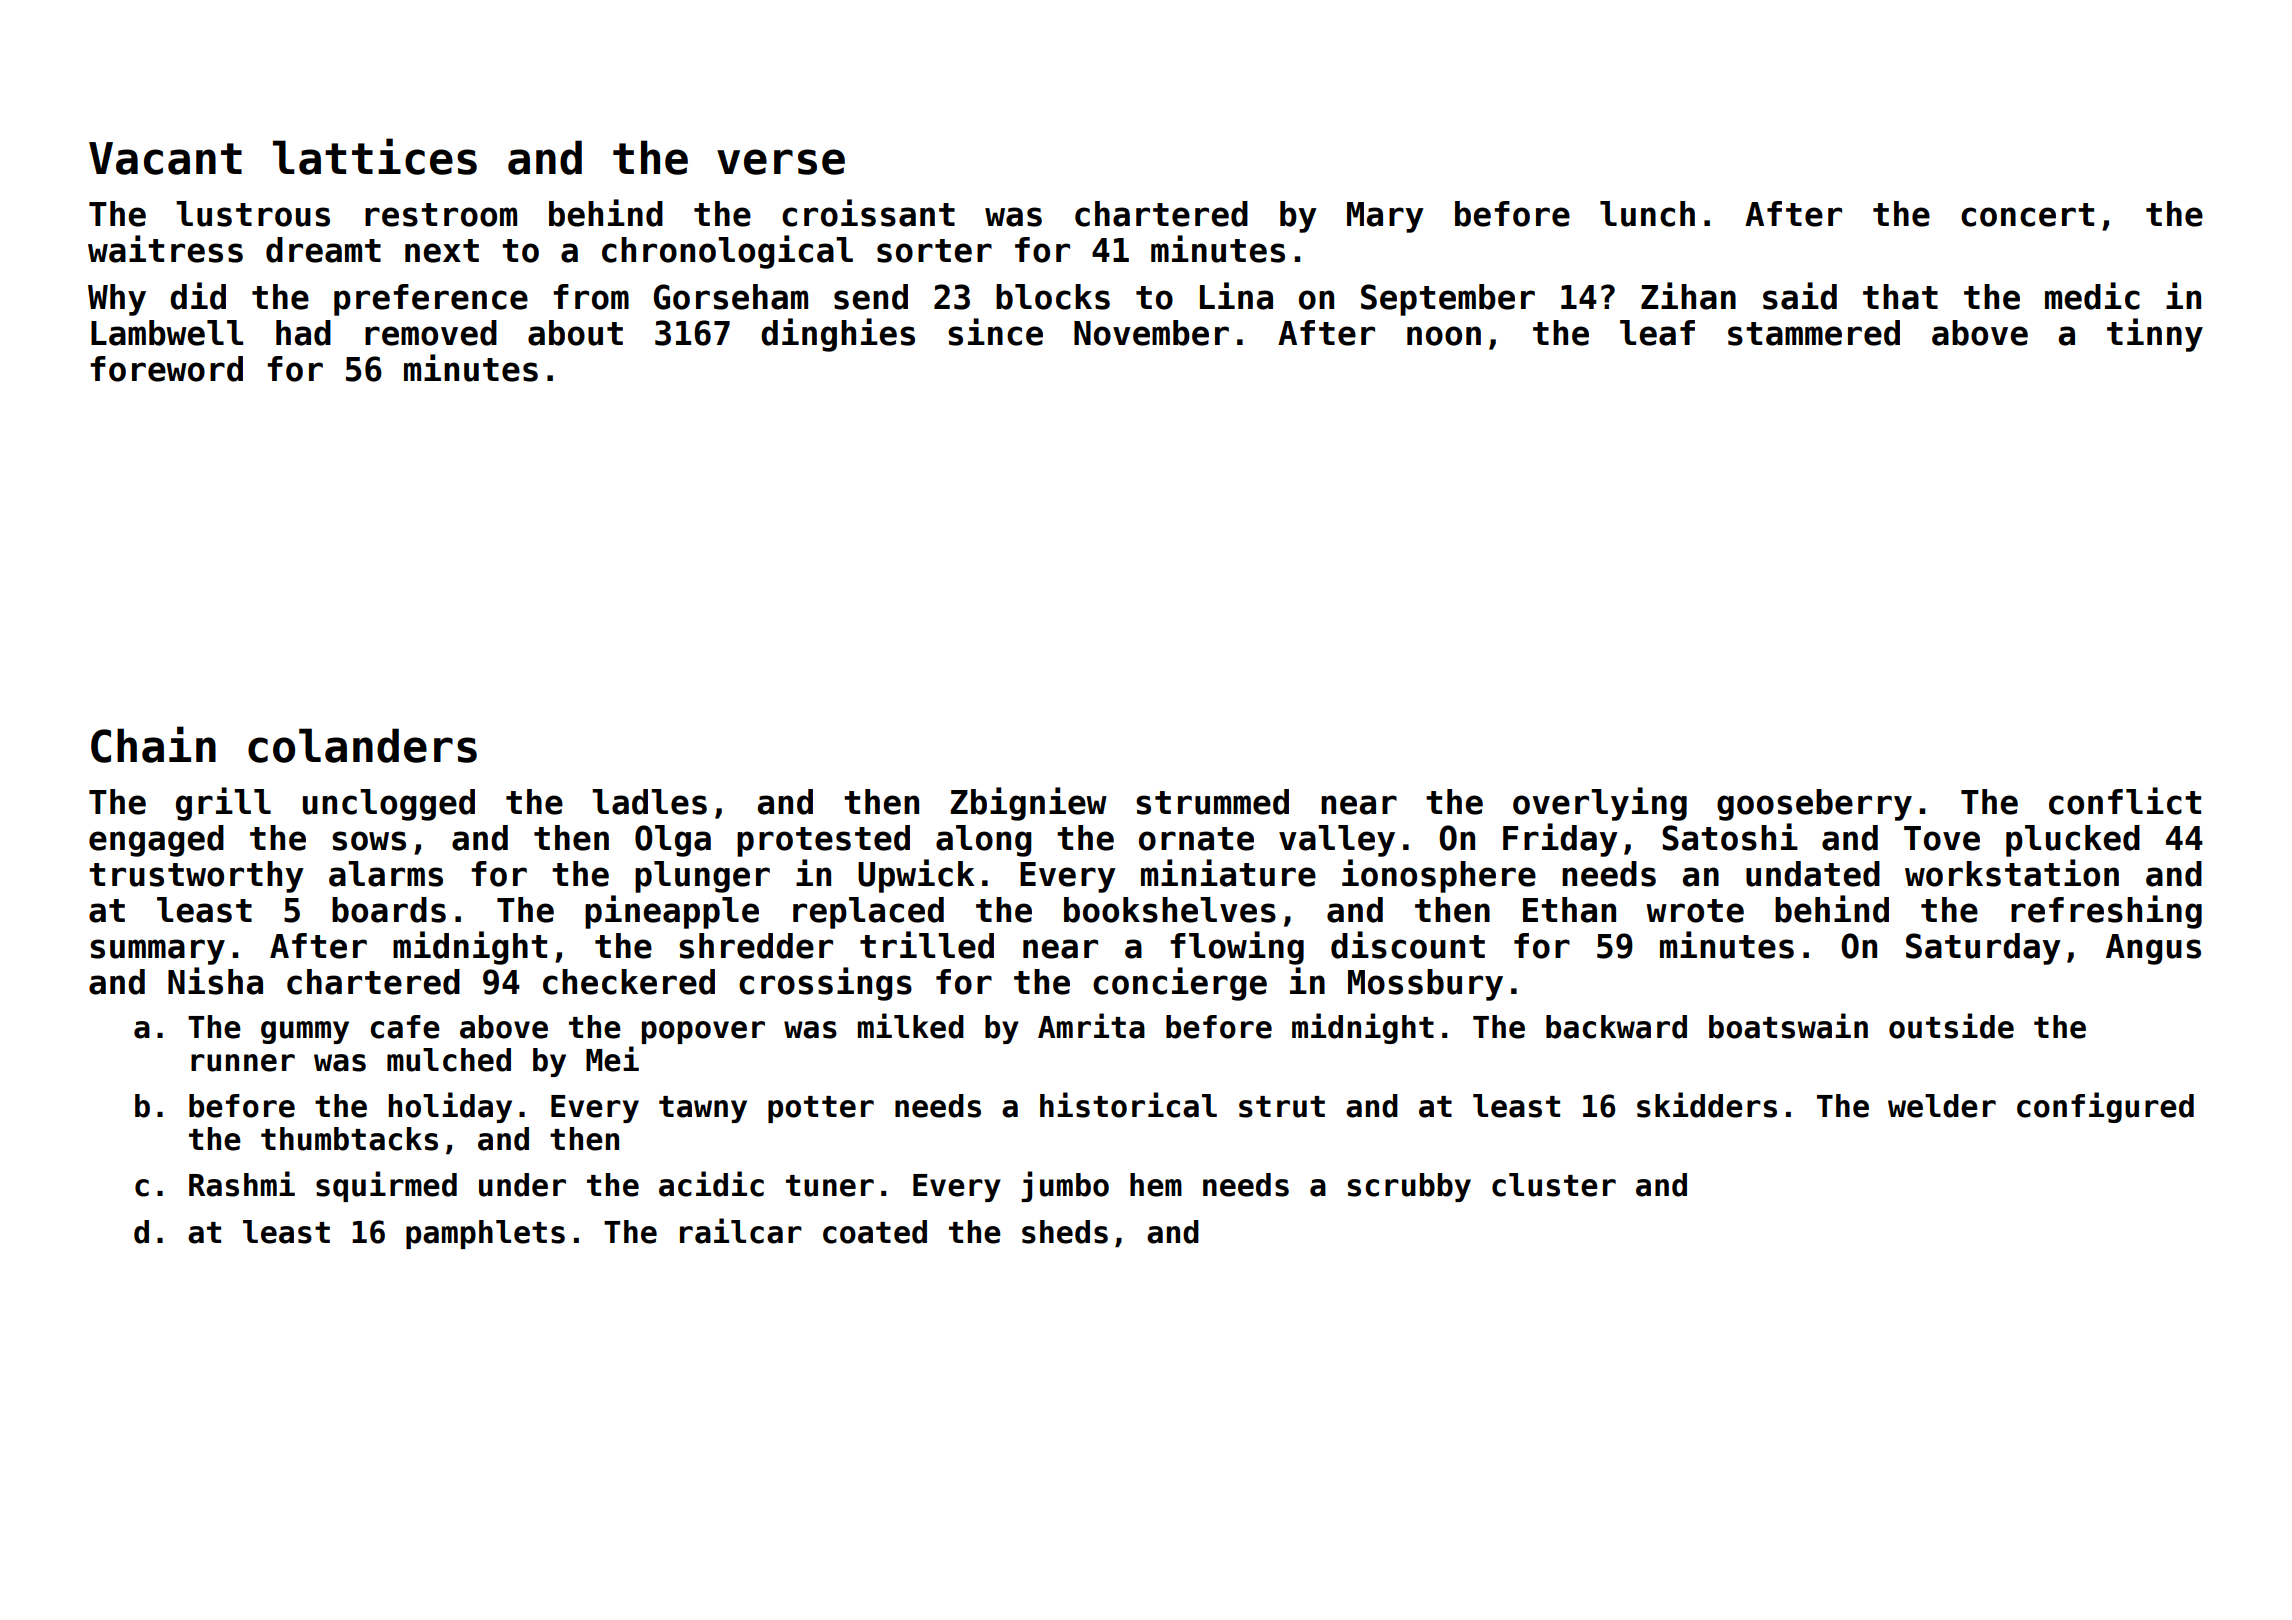  I want to click on boatswain, so click(1788, 1026).
